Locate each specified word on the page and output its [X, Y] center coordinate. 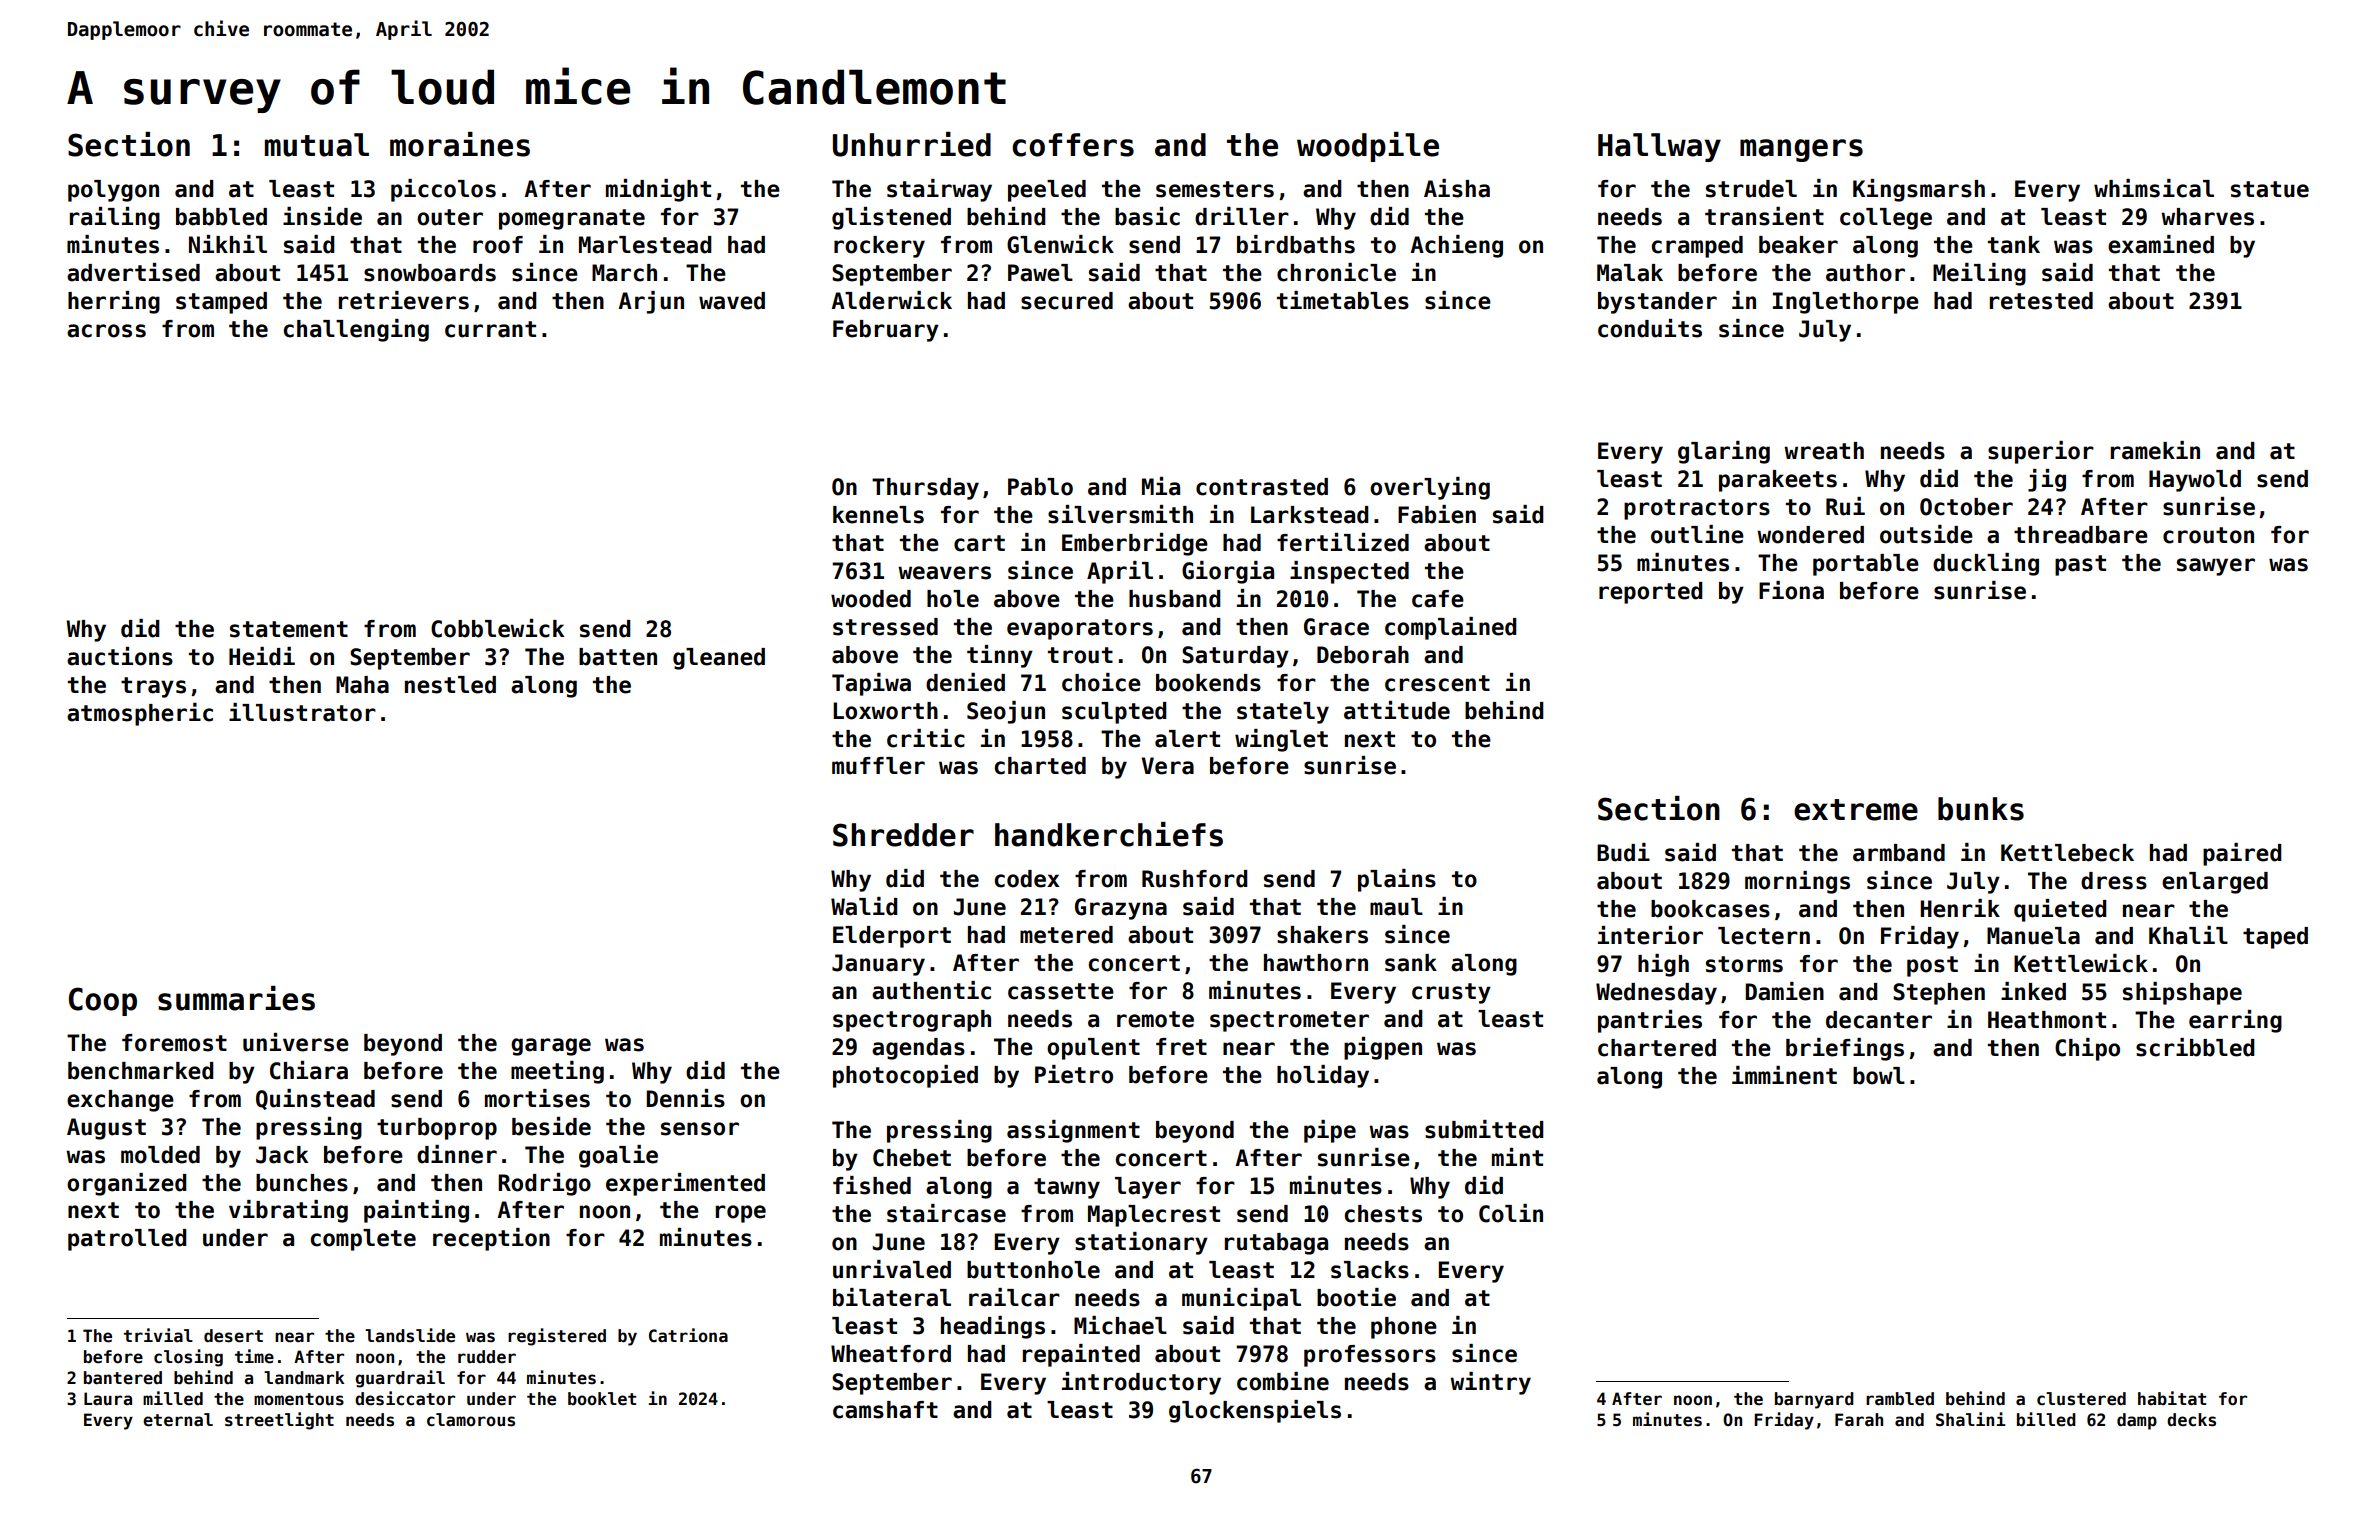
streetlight [279, 1421]
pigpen [1383, 1048]
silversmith [1120, 514]
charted [1040, 766]
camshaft [885, 1410]
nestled [450, 685]
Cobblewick [497, 628]
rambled [1900, 1399]
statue [2270, 189]
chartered [1657, 1048]
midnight [658, 190]
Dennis [685, 1098]
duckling [1986, 564]
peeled [1047, 191]
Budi [1623, 852]
